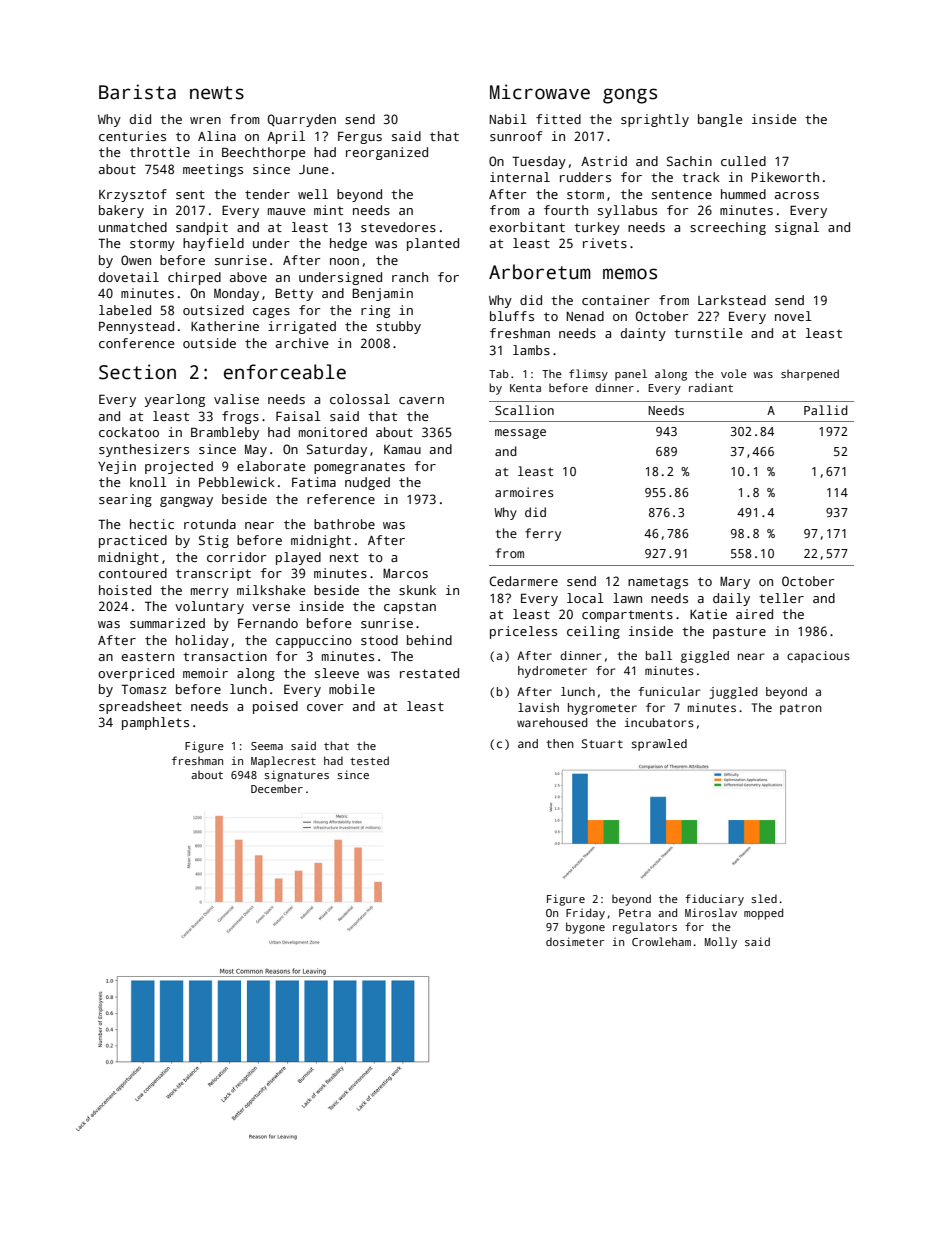 Image resolution: width=952 pixels, height=1233 pixels. What do you see at coordinates (810, 375) in the screenshot?
I see `sharpened` at bounding box center [810, 375].
